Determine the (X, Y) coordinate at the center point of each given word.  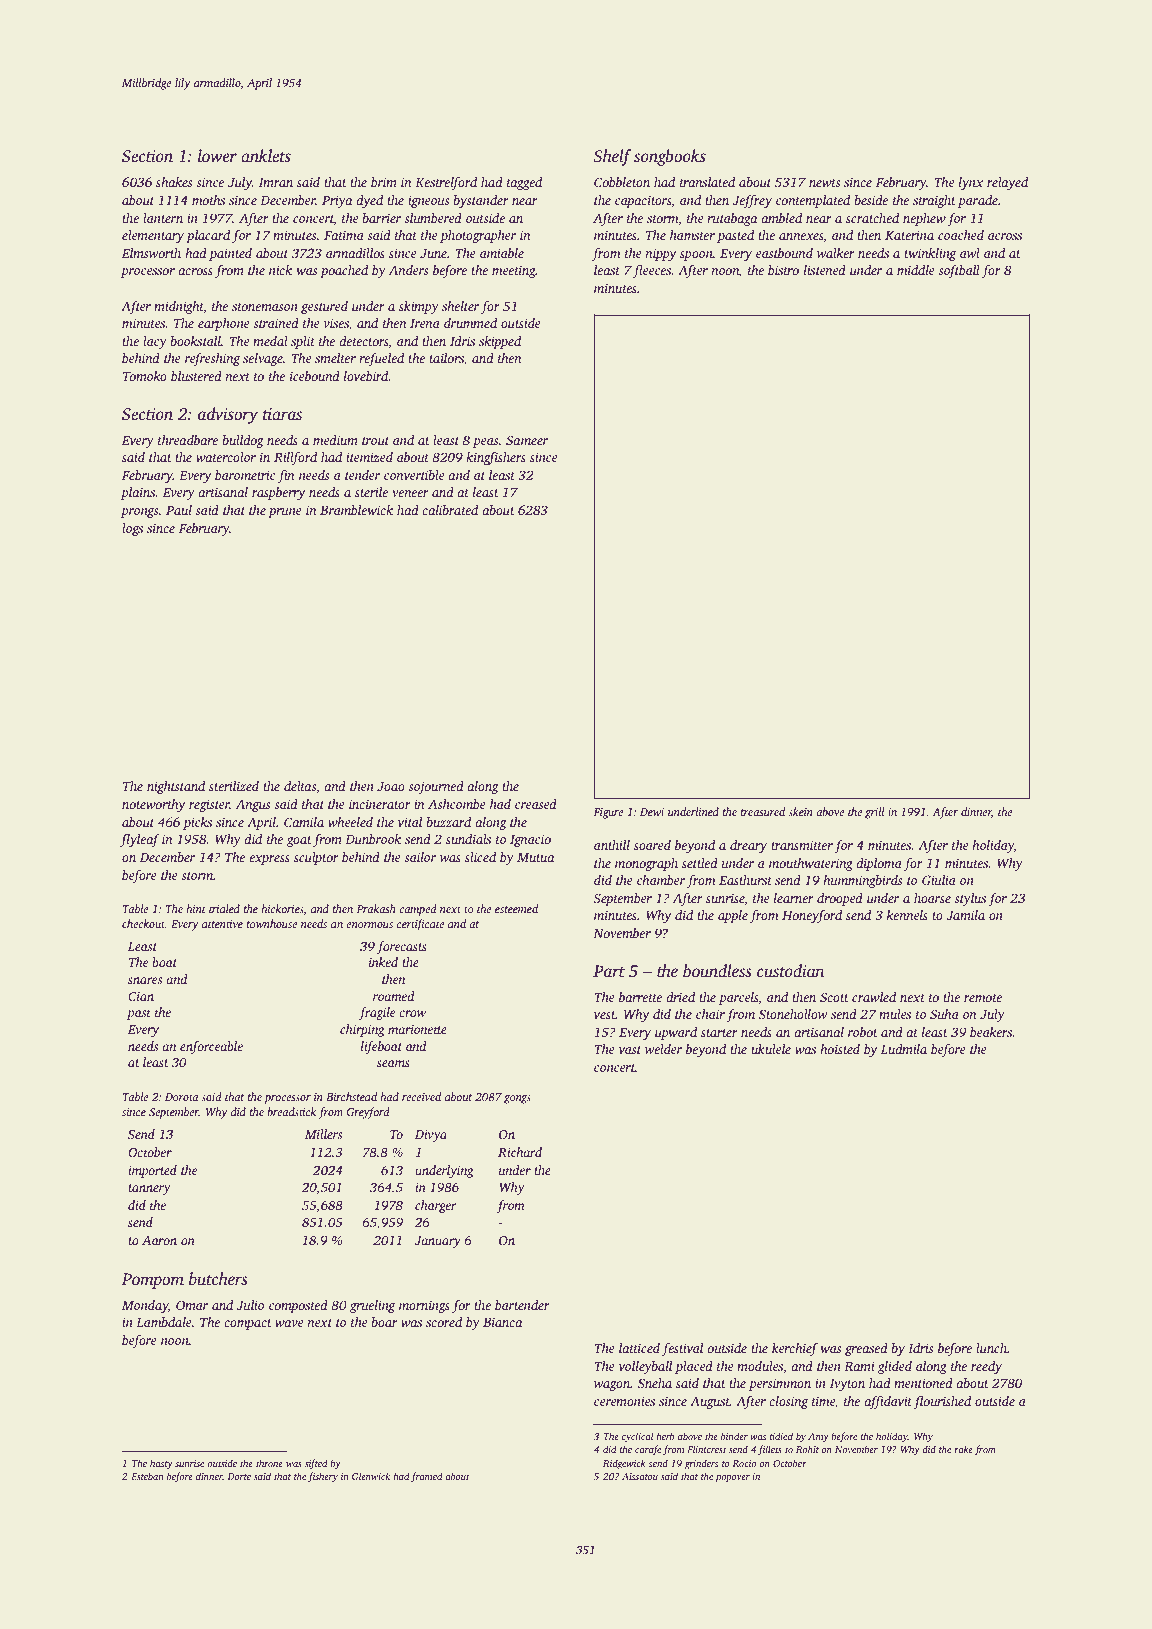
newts (825, 183)
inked (383, 962)
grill (874, 813)
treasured (763, 811)
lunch (991, 1348)
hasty (161, 1464)
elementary (153, 236)
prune (285, 513)
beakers (991, 1032)
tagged (524, 183)
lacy (155, 342)
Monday (145, 1306)
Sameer (527, 440)
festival (682, 1349)
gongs (517, 1099)
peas (486, 443)
